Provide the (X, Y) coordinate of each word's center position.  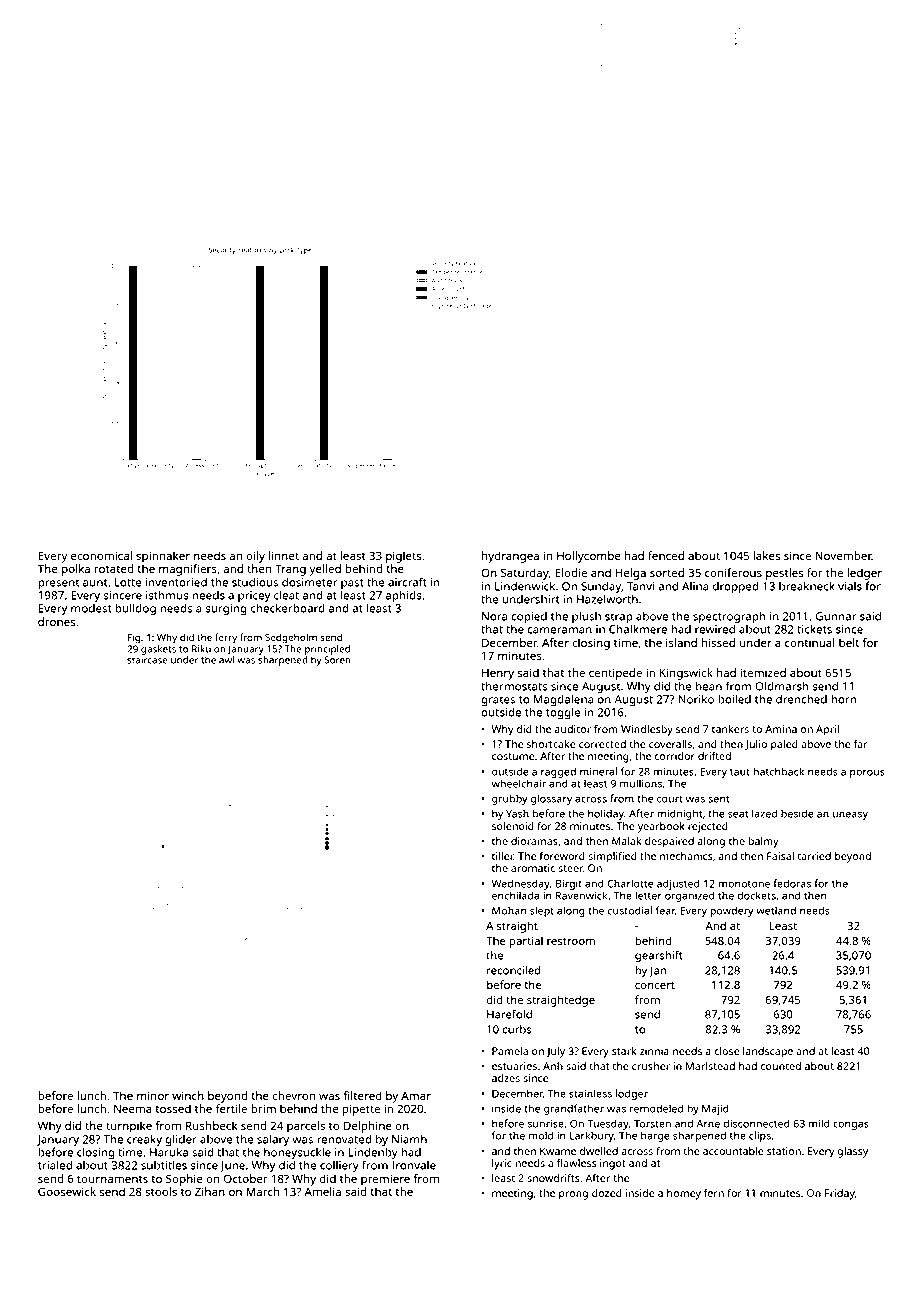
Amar (416, 1095)
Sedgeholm (291, 638)
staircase (147, 660)
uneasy (850, 815)
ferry (226, 638)
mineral (598, 771)
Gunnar (836, 616)
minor (153, 1095)
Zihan (210, 1191)
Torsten (652, 1123)
